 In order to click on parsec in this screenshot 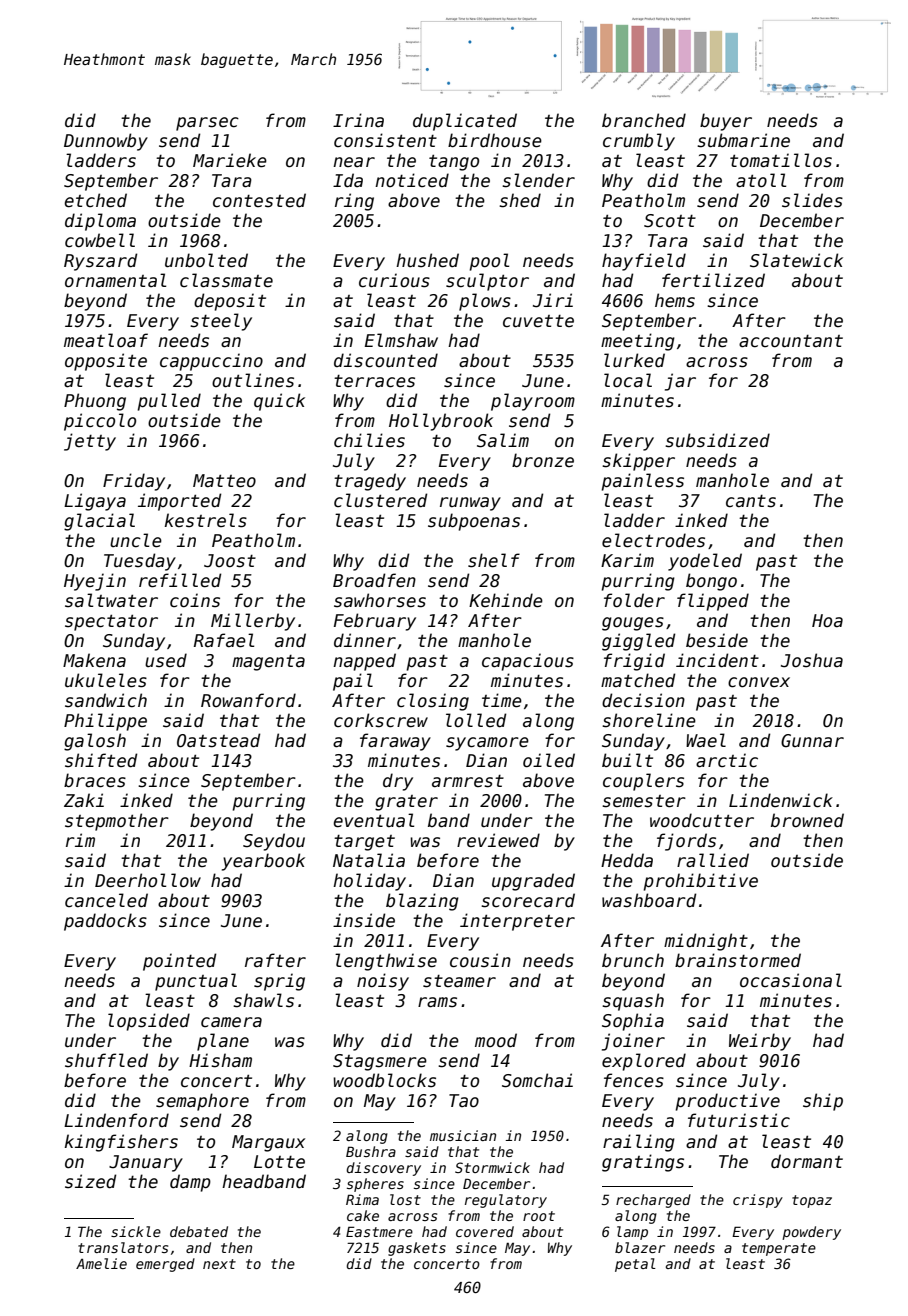, I will do `click(207, 124)`.
